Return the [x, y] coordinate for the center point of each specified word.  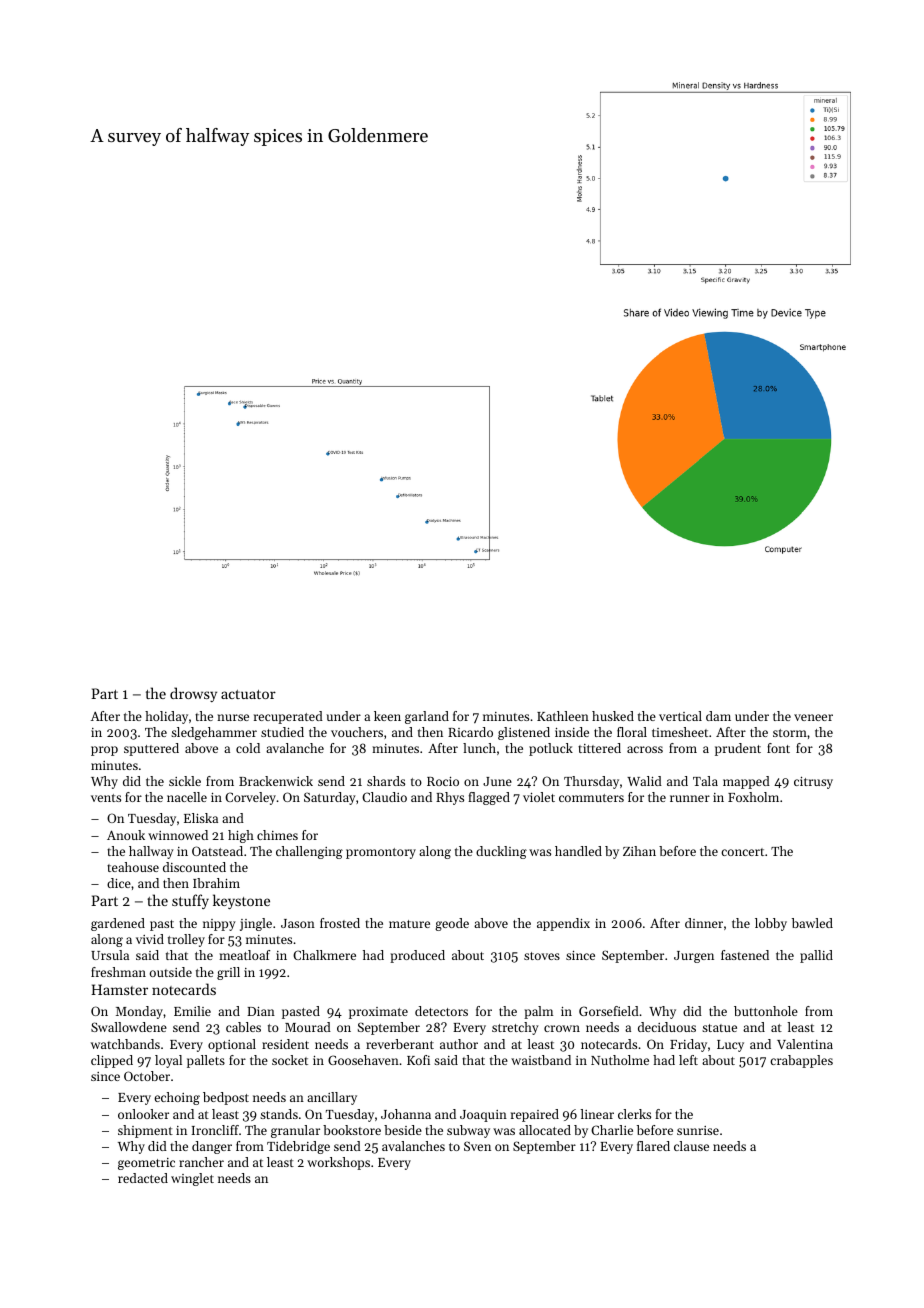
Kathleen [563, 716]
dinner [704, 923]
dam [718, 716]
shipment [145, 1131]
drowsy [193, 694]
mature [409, 924]
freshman [118, 972]
